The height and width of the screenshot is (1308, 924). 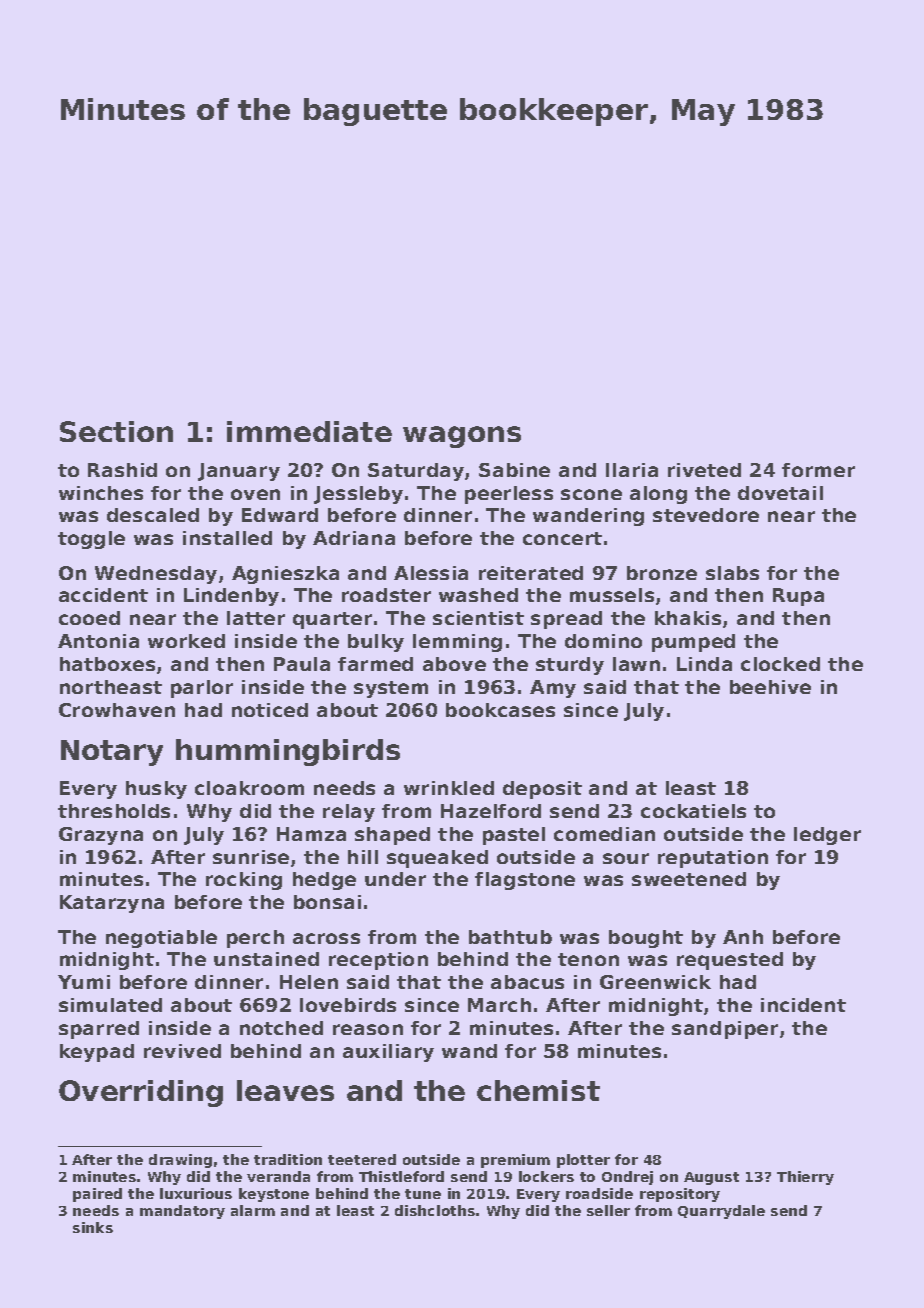 What do you see at coordinates (689, 879) in the screenshot?
I see `sweetened` at bounding box center [689, 879].
